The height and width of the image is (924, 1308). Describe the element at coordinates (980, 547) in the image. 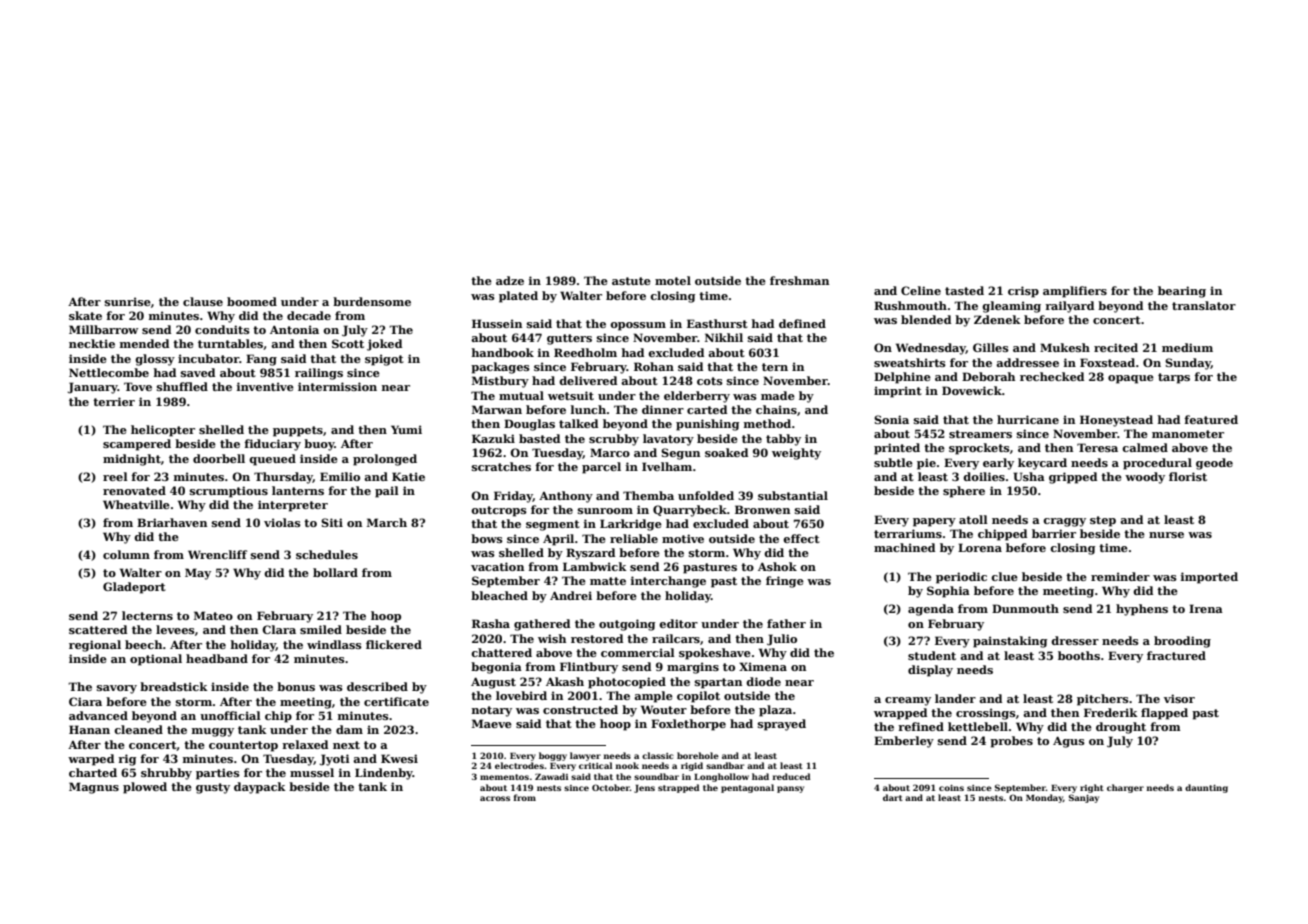

I see `Lorena` at that location.
